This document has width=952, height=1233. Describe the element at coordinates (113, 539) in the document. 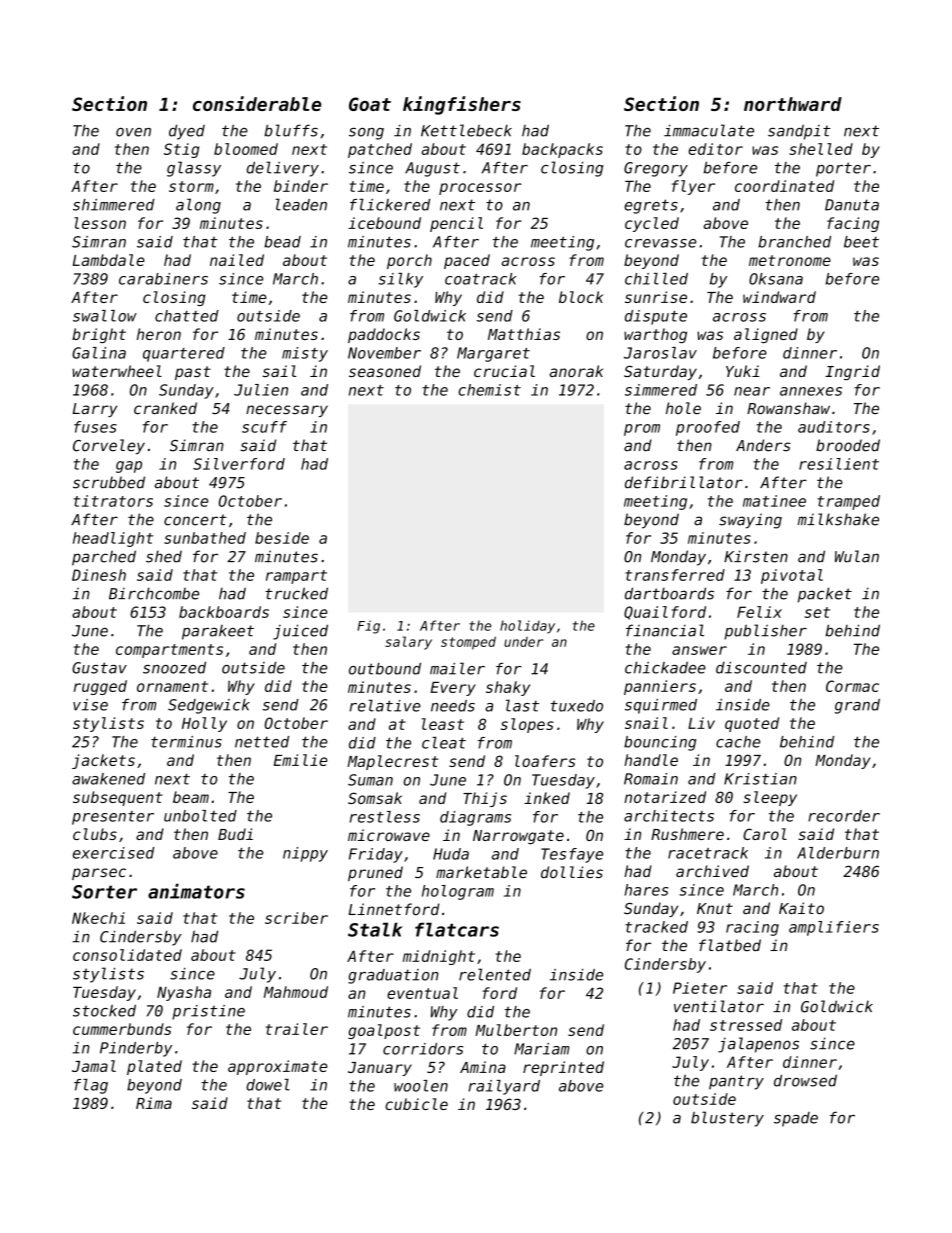

I see `headlight` at that location.
